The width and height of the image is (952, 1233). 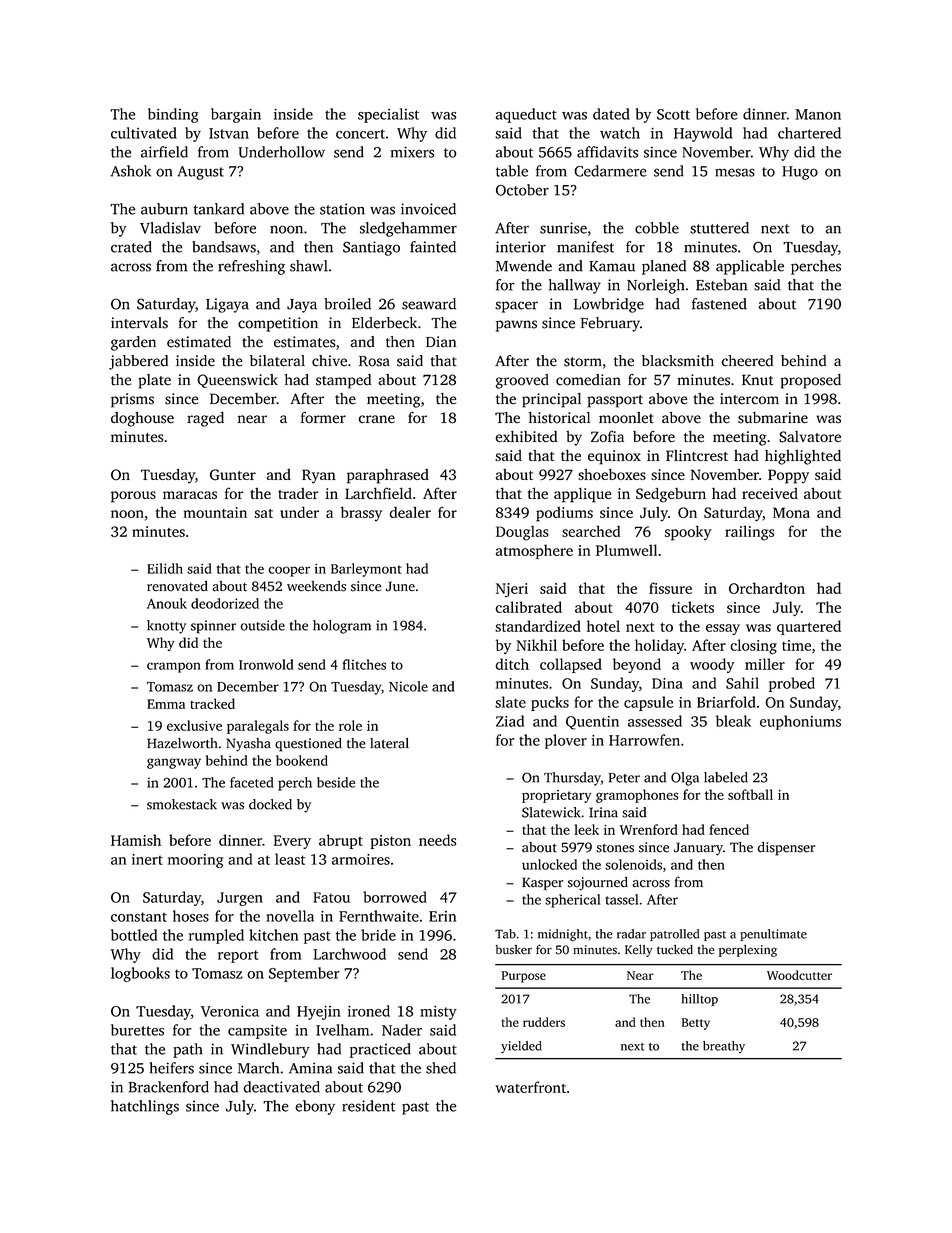 What do you see at coordinates (230, 1011) in the image?
I see `Veronica` at bounding box center [230, 1011].
